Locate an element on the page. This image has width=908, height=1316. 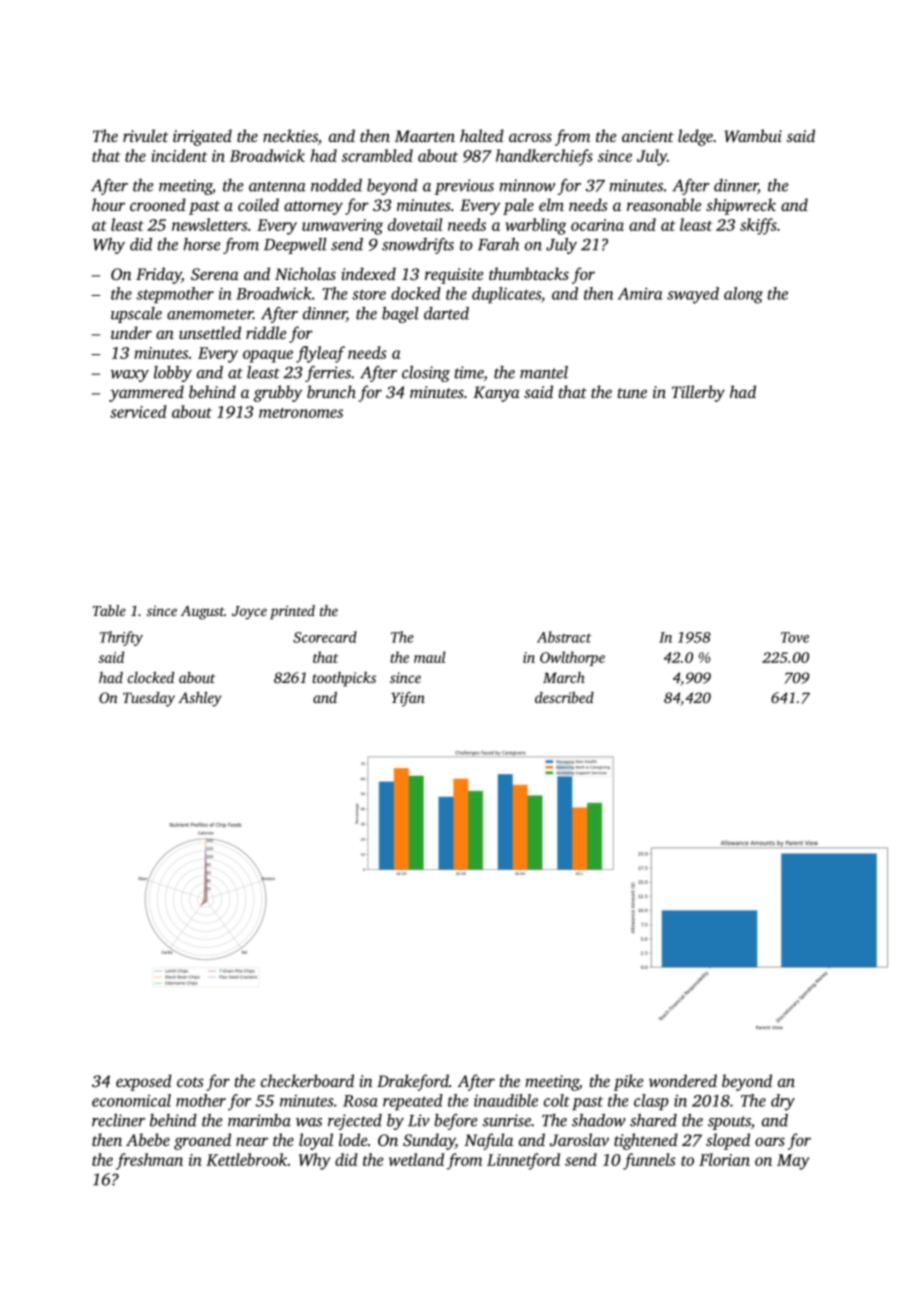
neckties is located at coordinates (290, 135).
